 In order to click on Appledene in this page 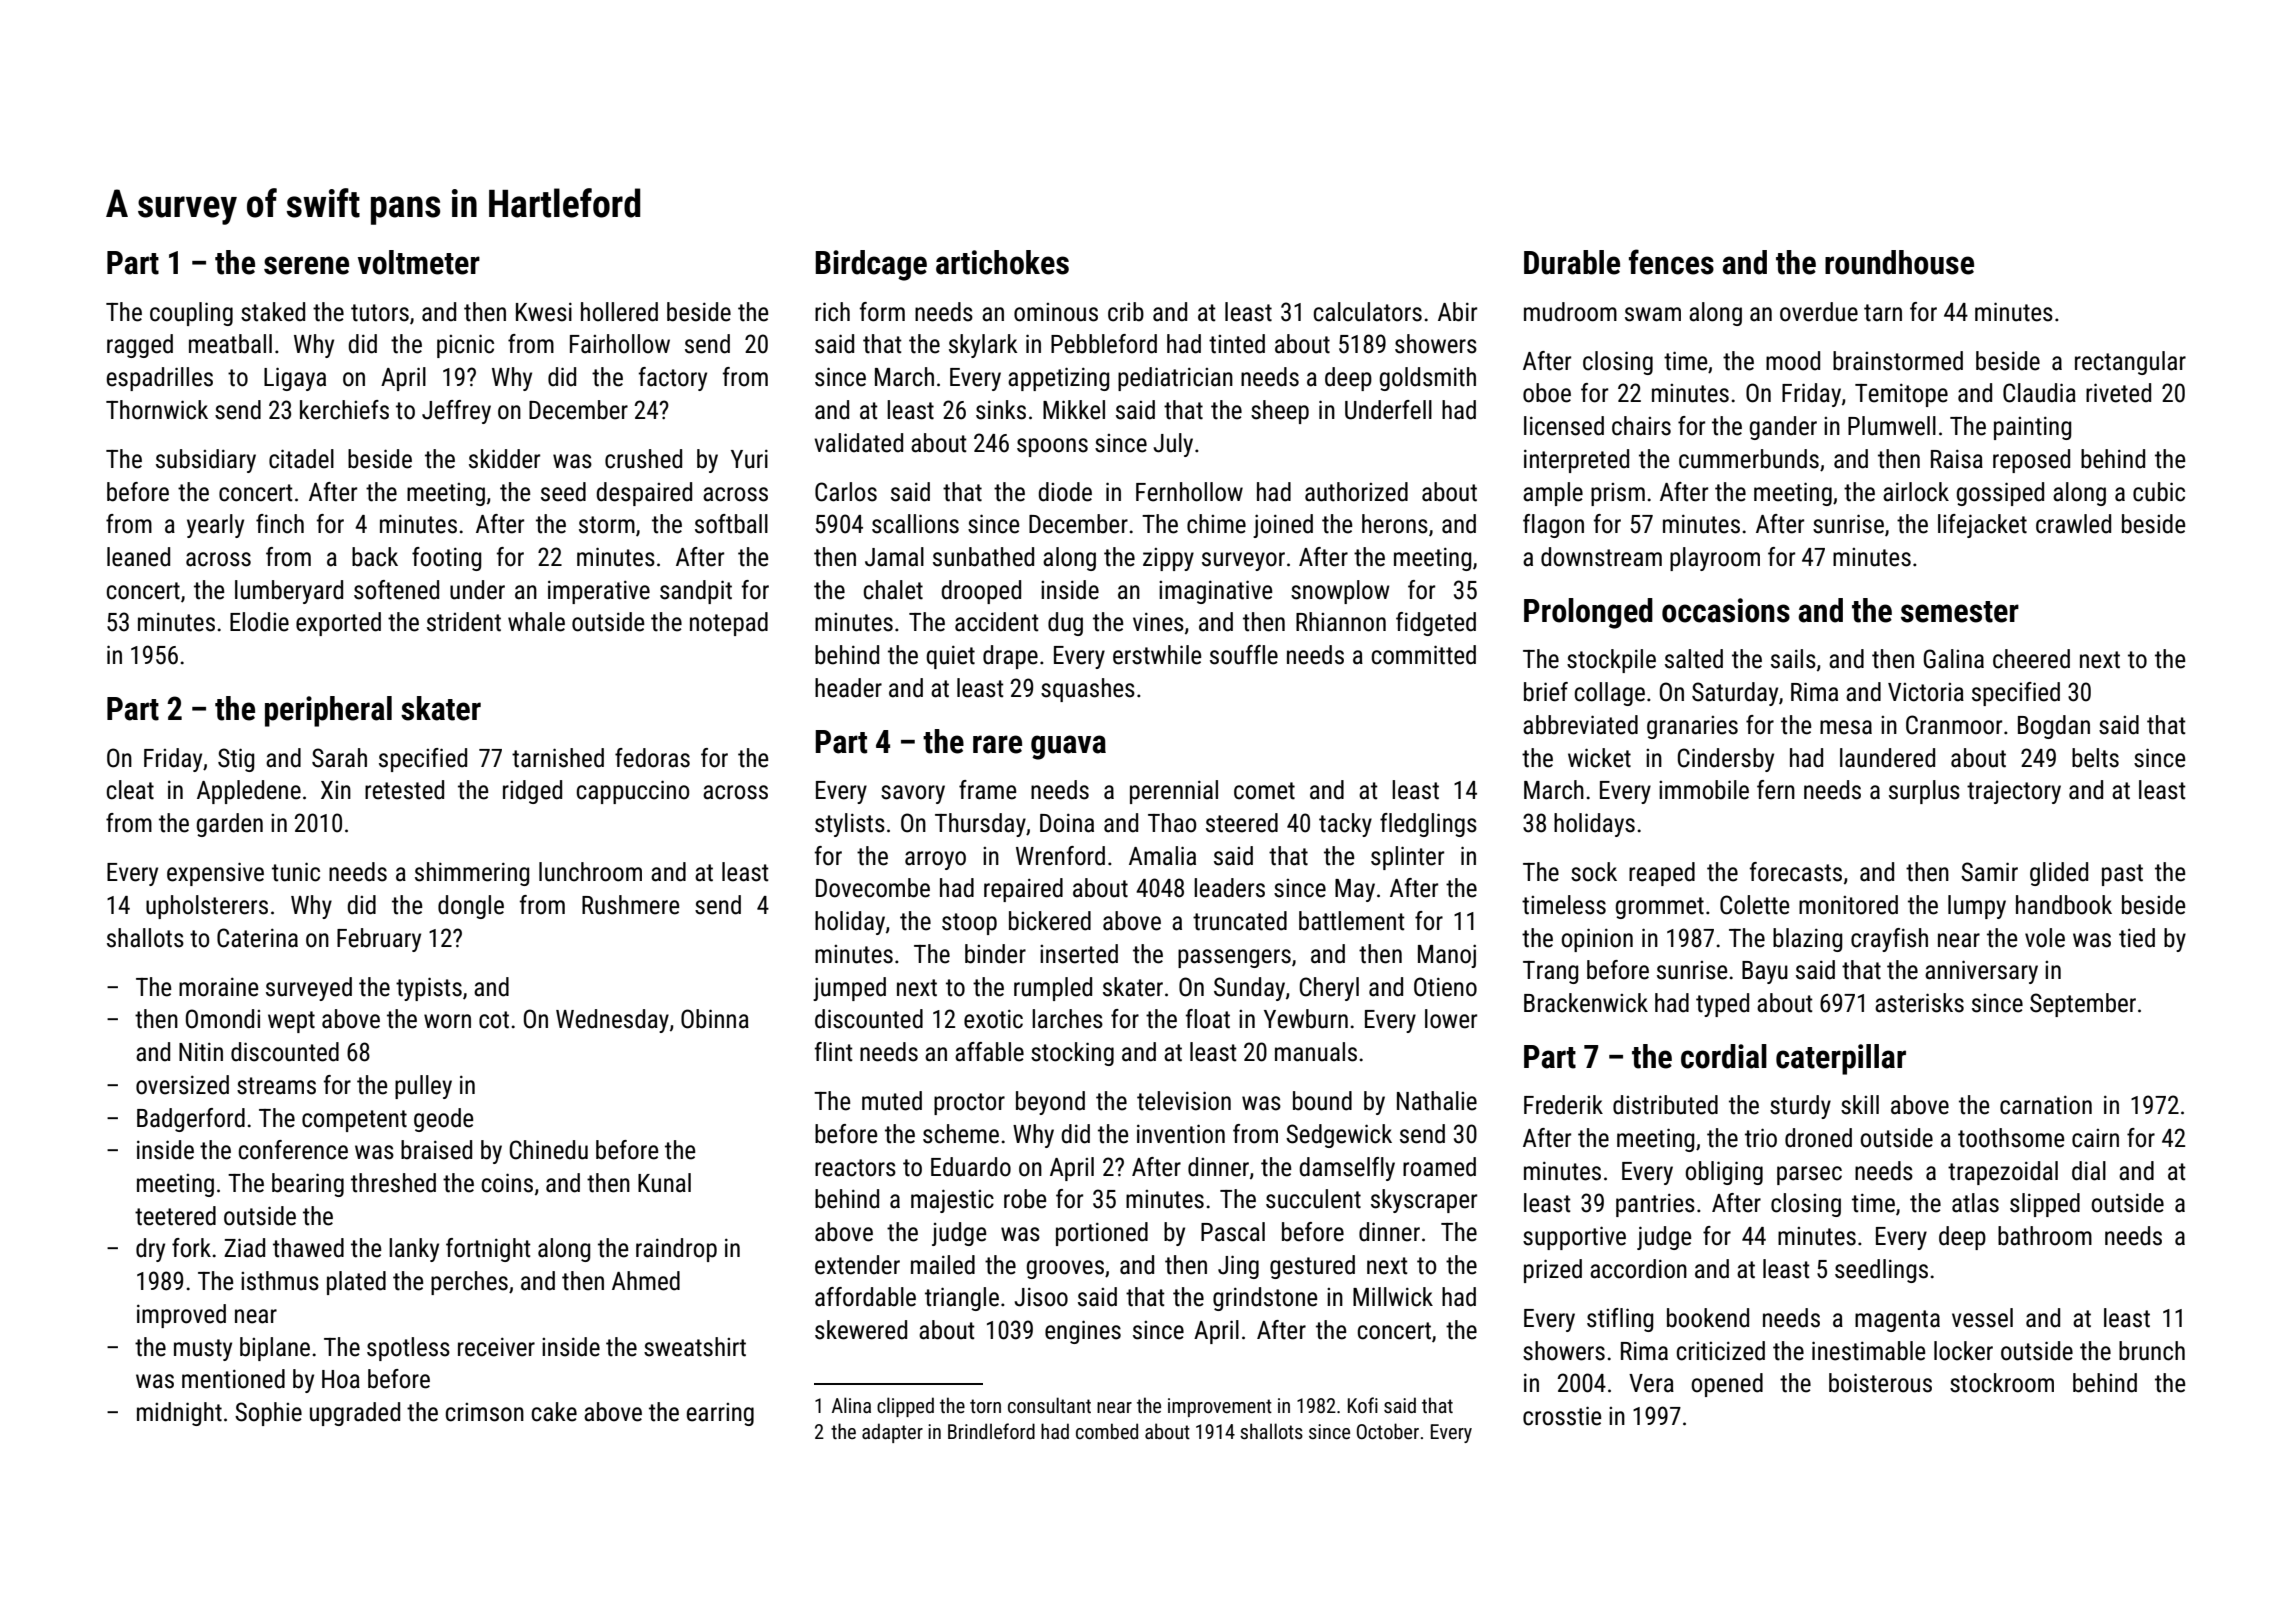, I will do `click(249, 792)`.
